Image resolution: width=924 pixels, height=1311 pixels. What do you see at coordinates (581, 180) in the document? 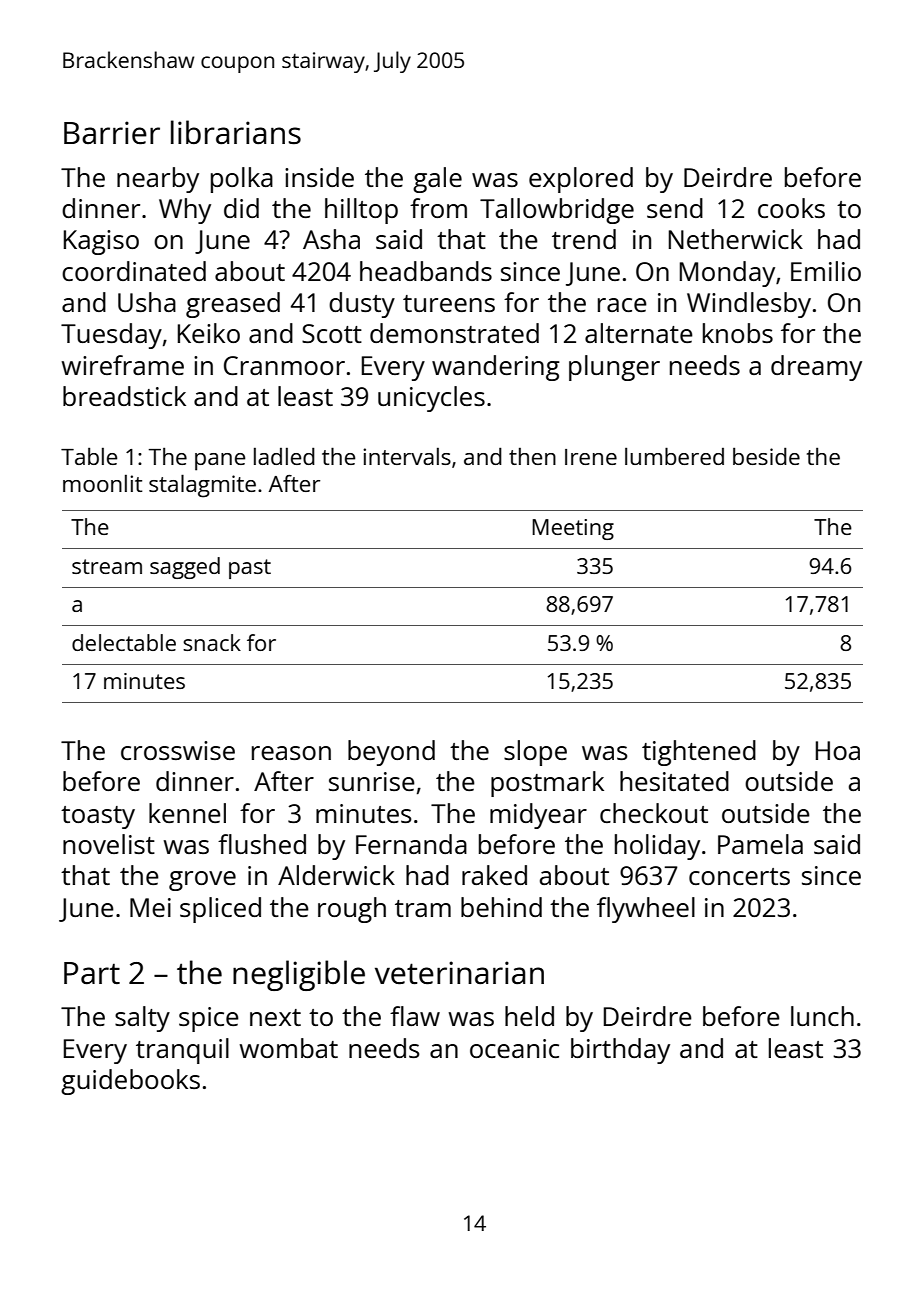
I see `explored` at bounding box center [581, 180].
